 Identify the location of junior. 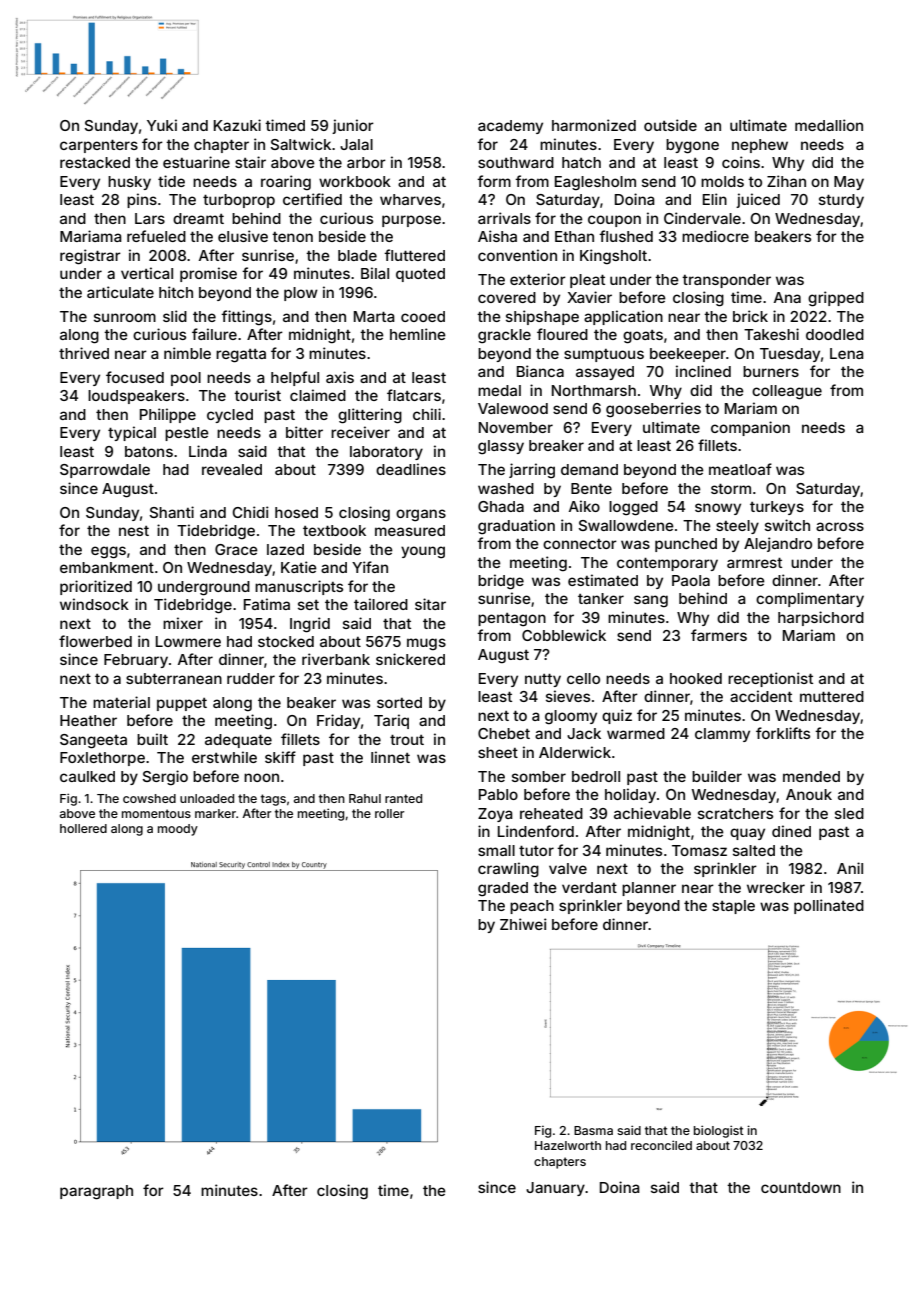
(353, 126).
